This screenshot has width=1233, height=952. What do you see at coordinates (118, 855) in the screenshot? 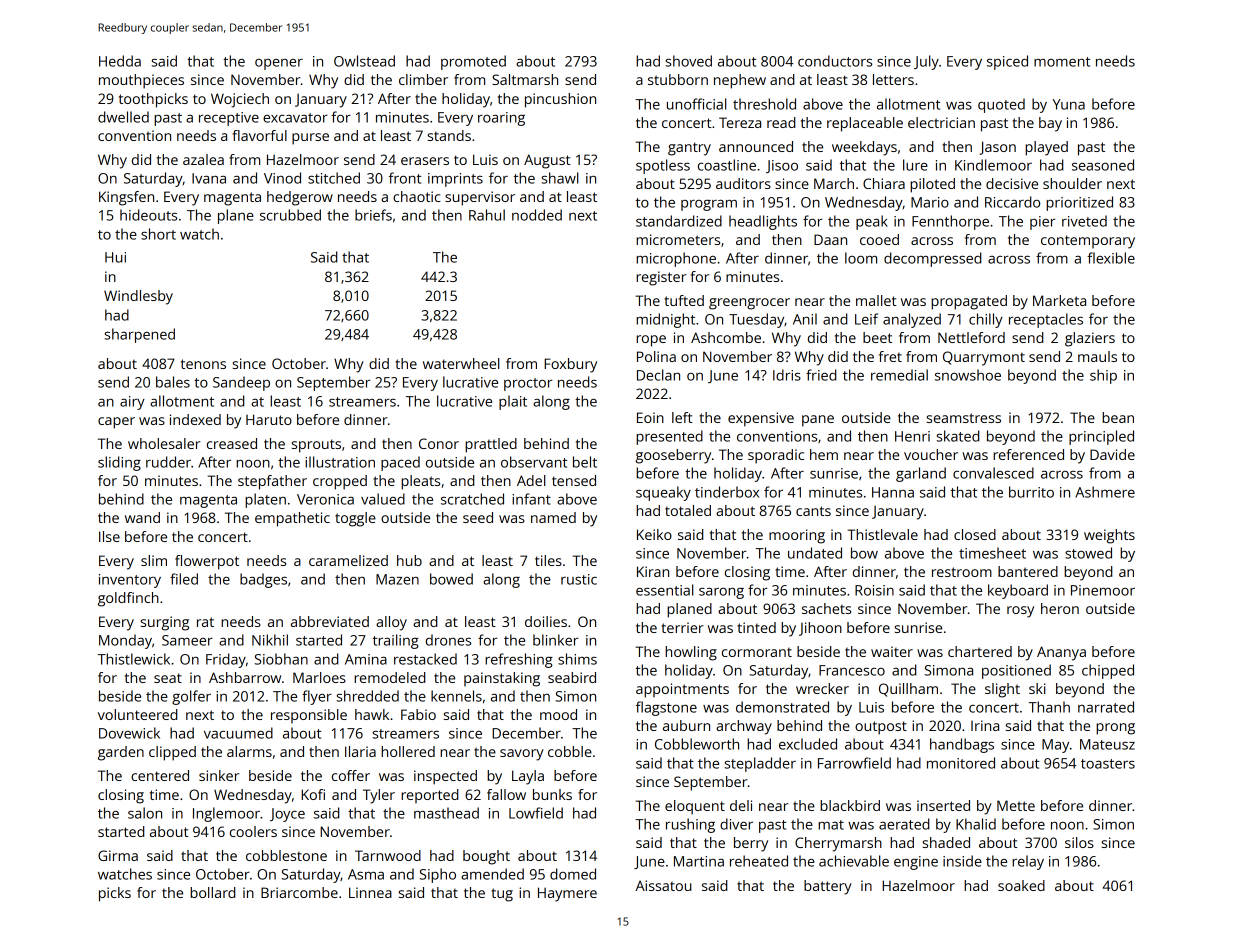
I see `Girma` at bounding box center [118, 855].
